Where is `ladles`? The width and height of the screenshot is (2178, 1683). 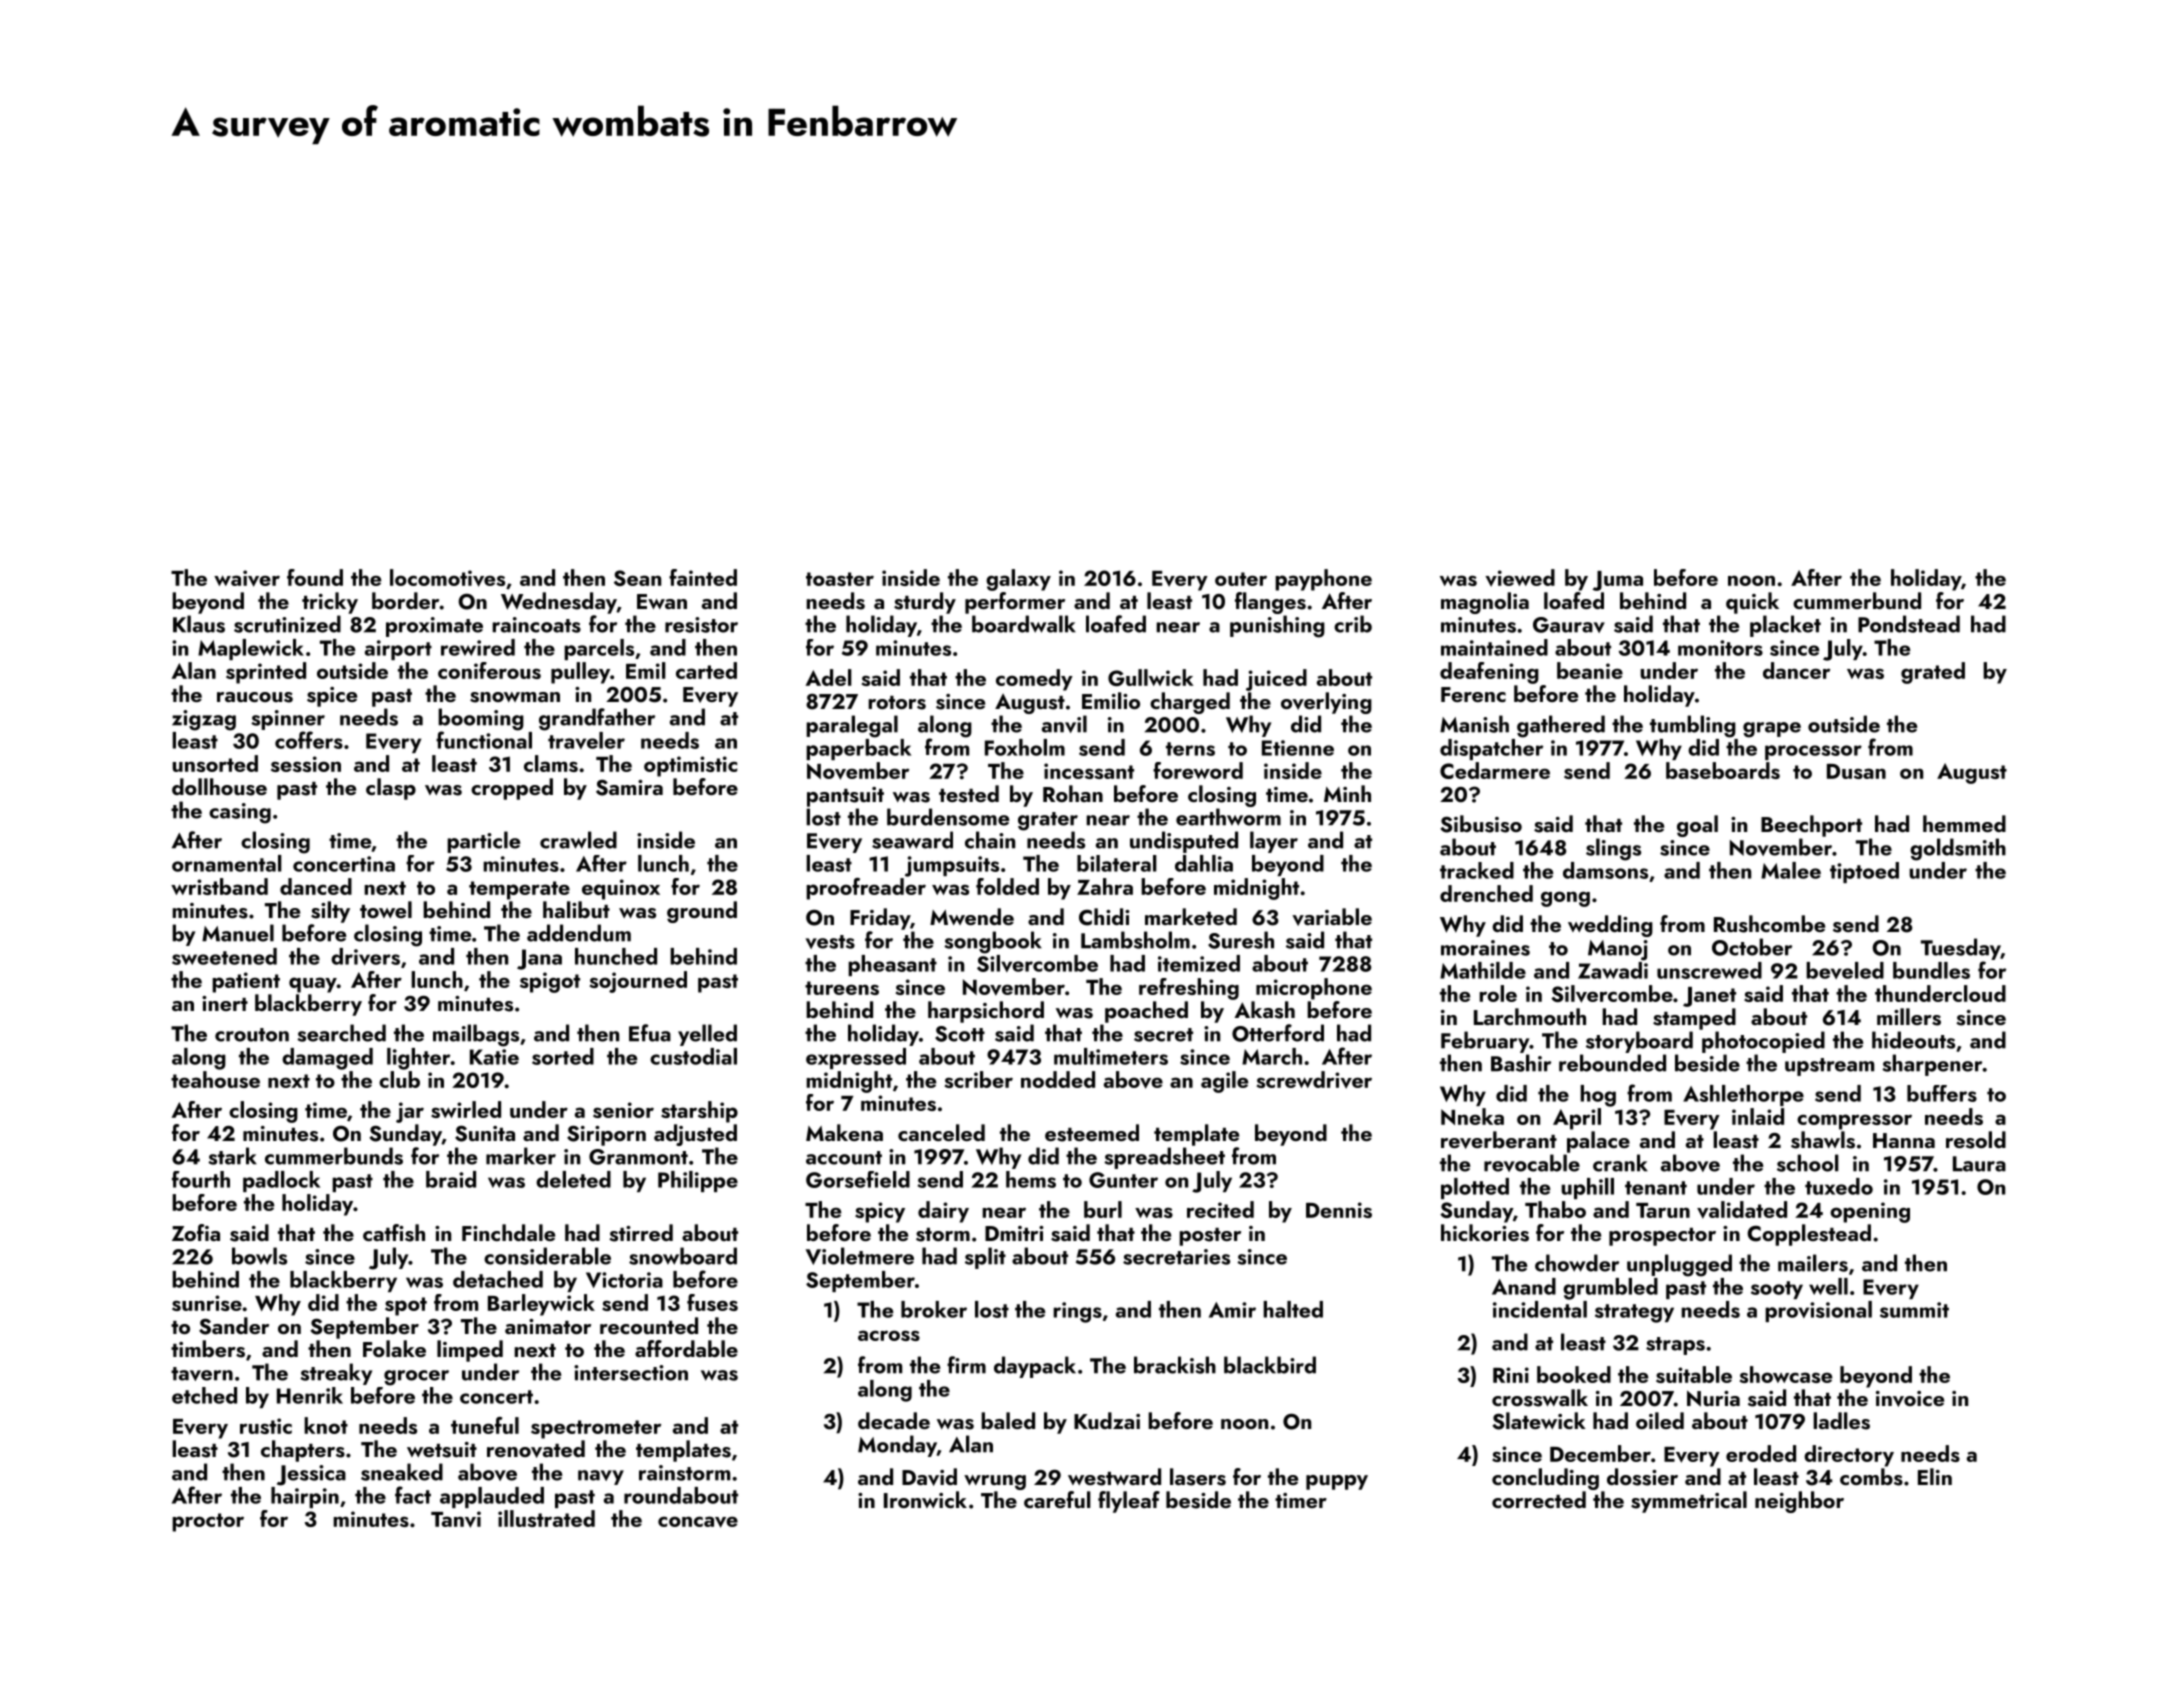
ladles is located at coordinates (1841, 1421).
